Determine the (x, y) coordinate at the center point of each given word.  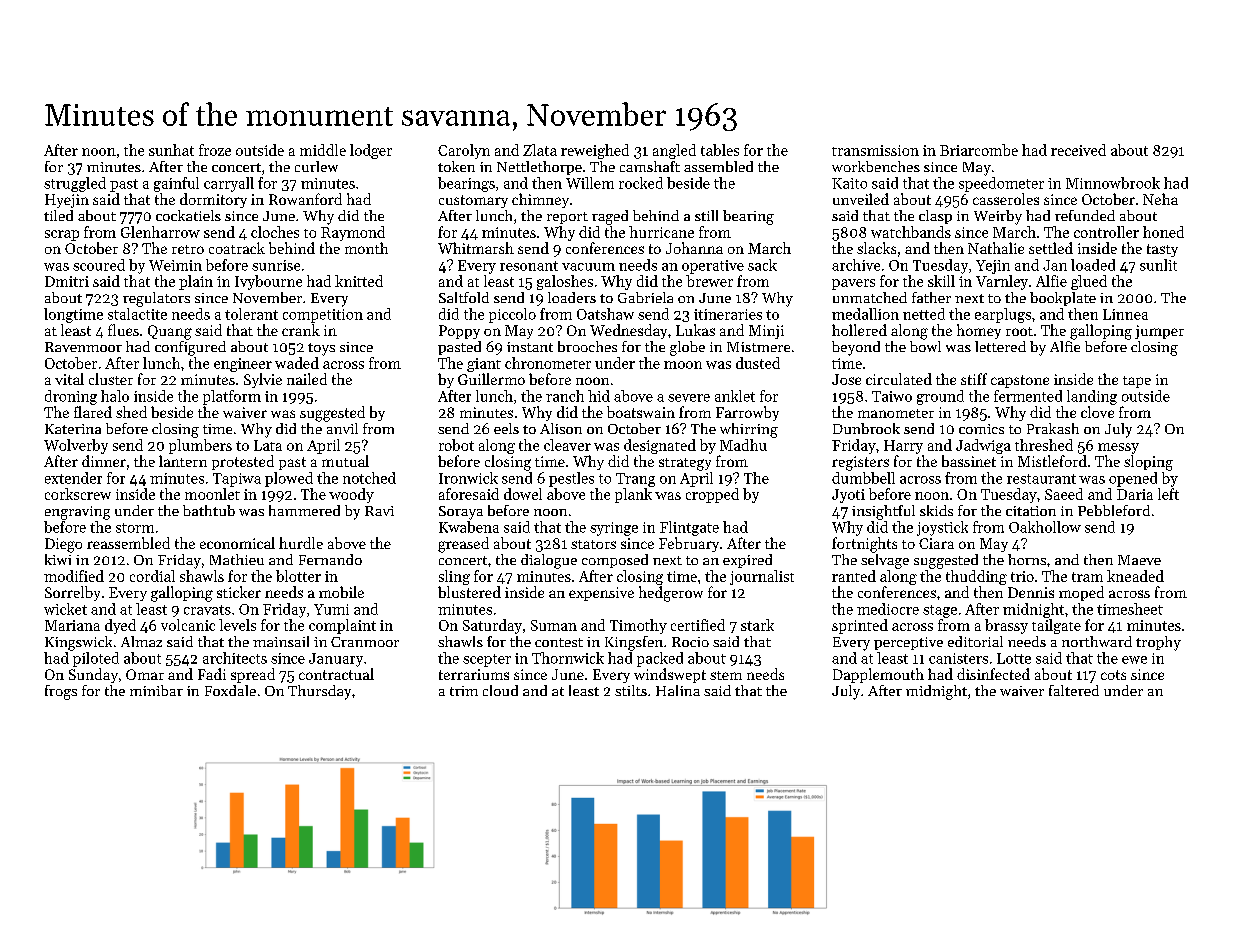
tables (720, 150)
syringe (614, 529)
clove (1097, 412)
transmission (875, 150)
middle (323, 150)
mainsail (281, 641)
